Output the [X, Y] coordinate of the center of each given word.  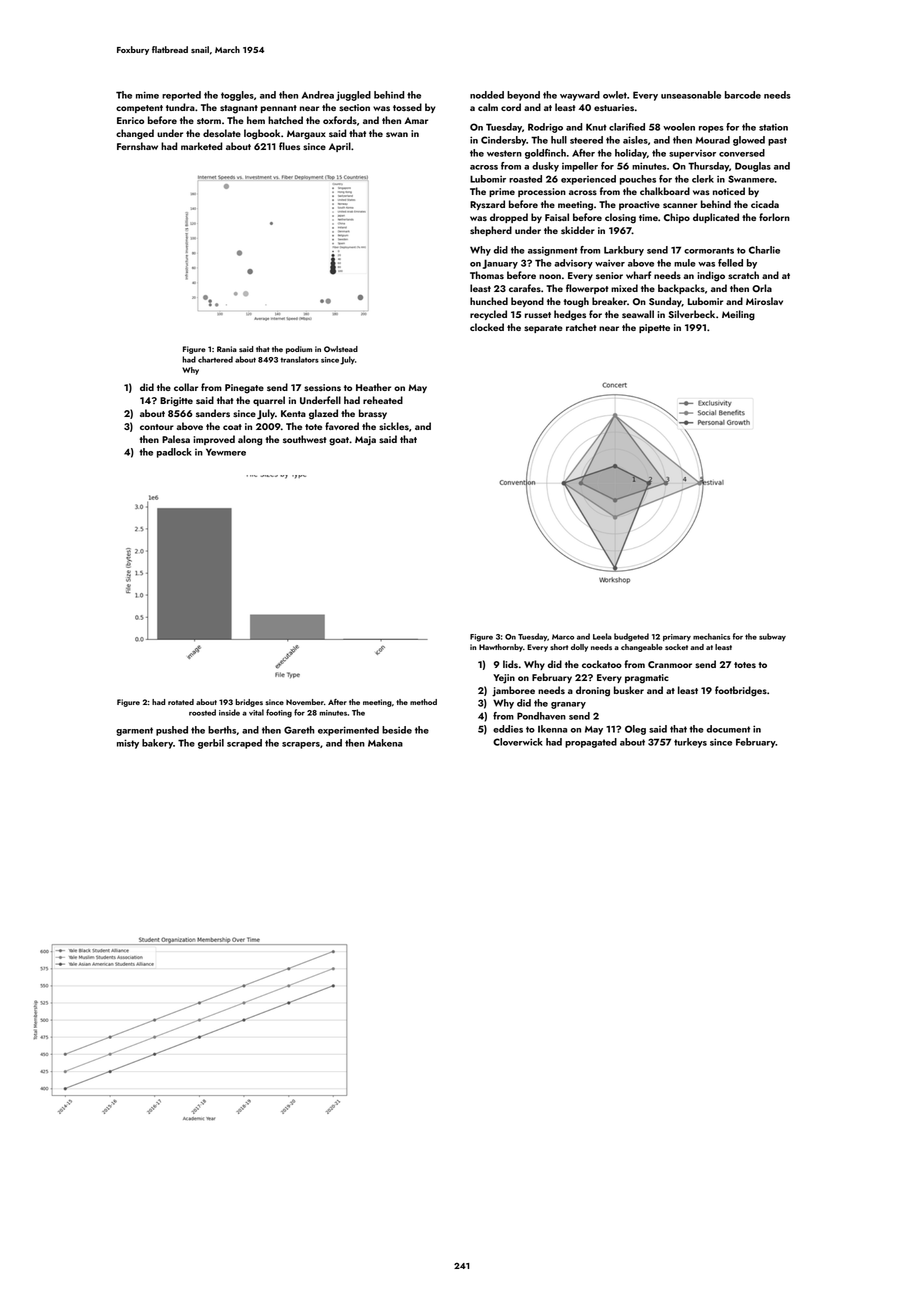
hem [256, 120]
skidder [578, 230]
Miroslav [764, 301]
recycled [488, 315]
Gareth [299, 730]
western [504, 153]
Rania [227, 349]
